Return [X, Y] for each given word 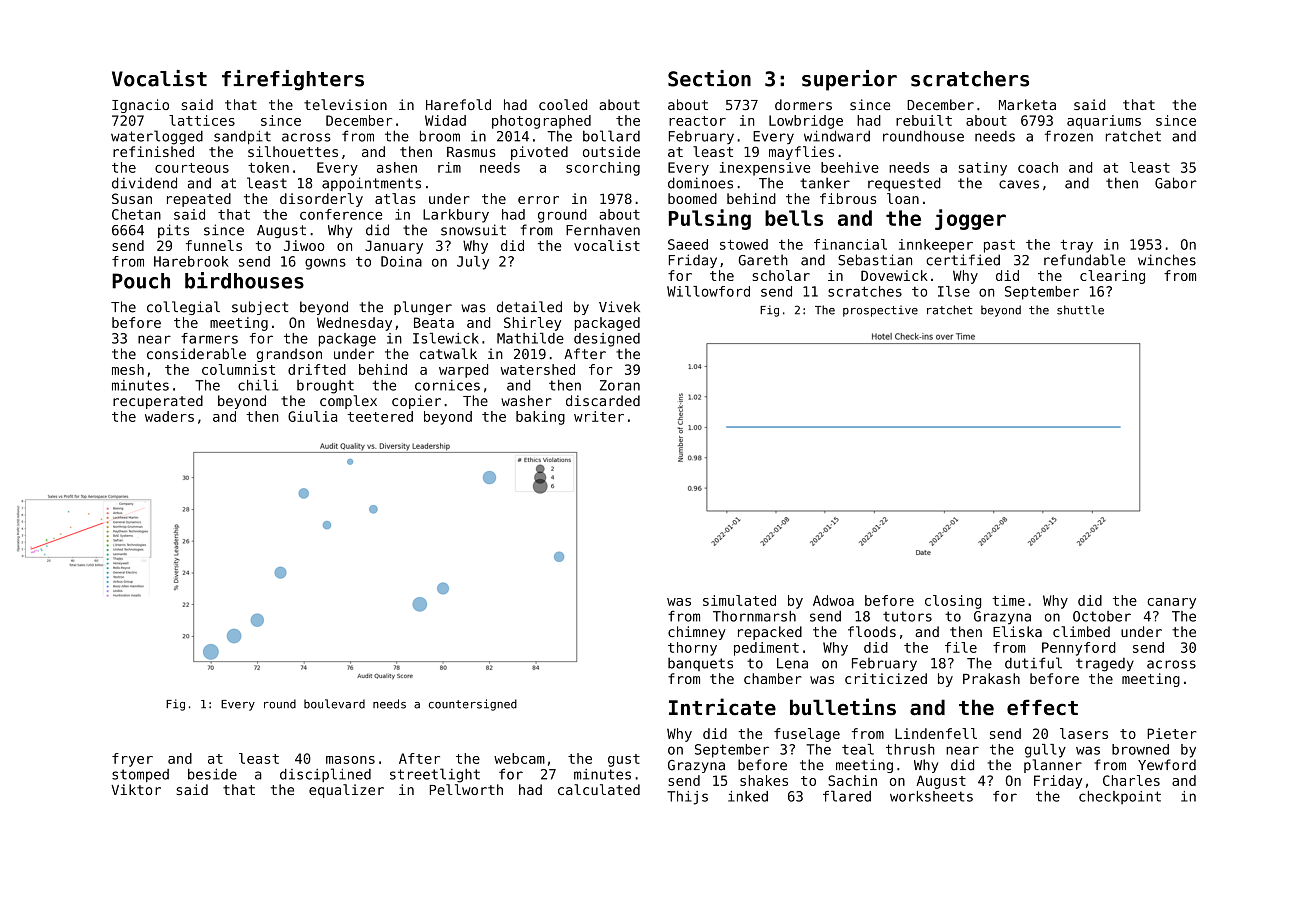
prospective [880, 311]
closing [953, 602]
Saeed [688, 244]
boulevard [334, 704]
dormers [803, 104]
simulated [739, 600]
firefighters [293, 80]
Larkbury [456, 216]
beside [212, 774]
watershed [538, 369]
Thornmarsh [754, 616]
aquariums [1104, 122]
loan [903, 198]
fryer [132, 760]
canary [1171, 603]
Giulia [312, 416]
